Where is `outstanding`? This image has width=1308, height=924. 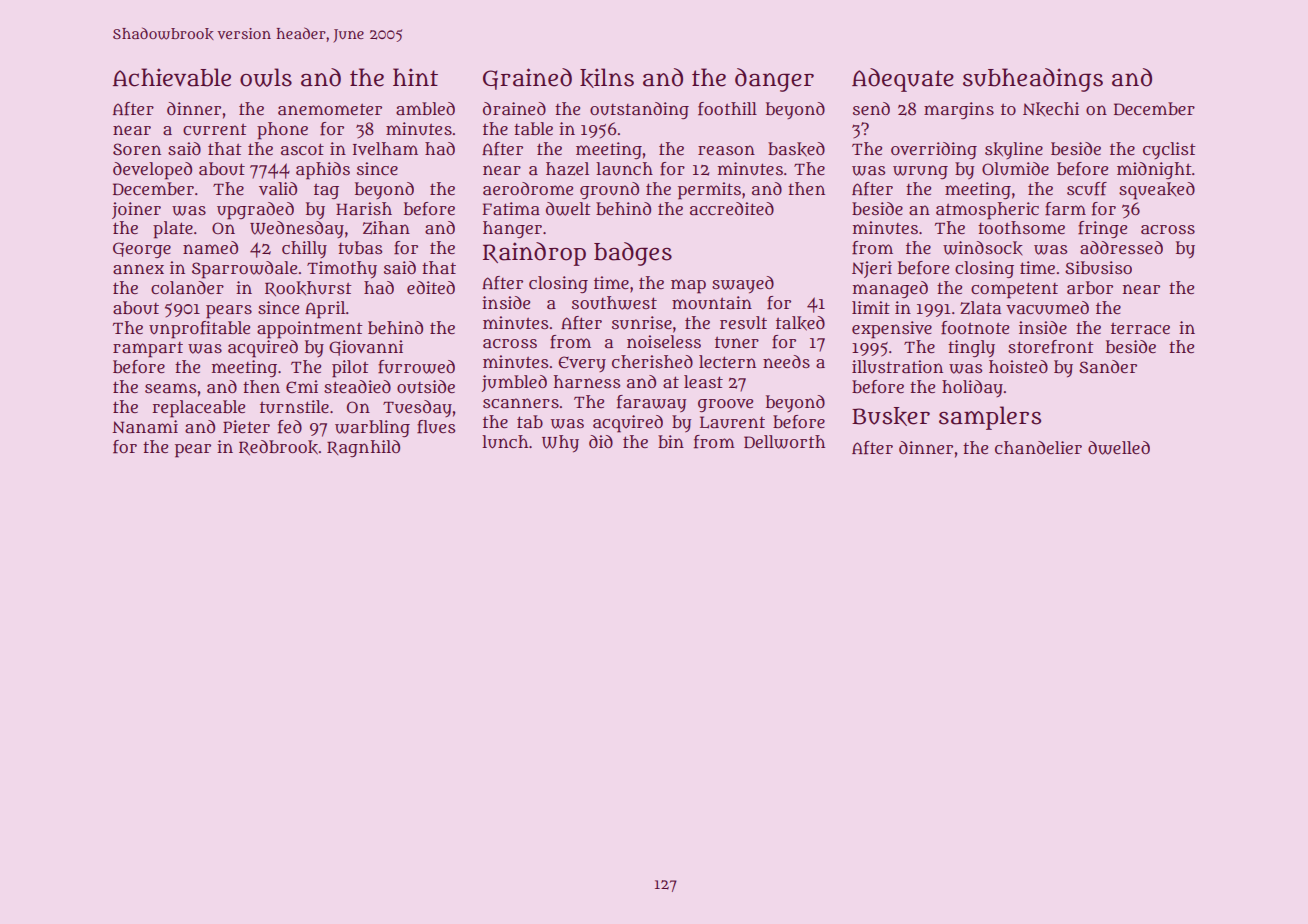 outstanding is located at coordinates (639, 110).
